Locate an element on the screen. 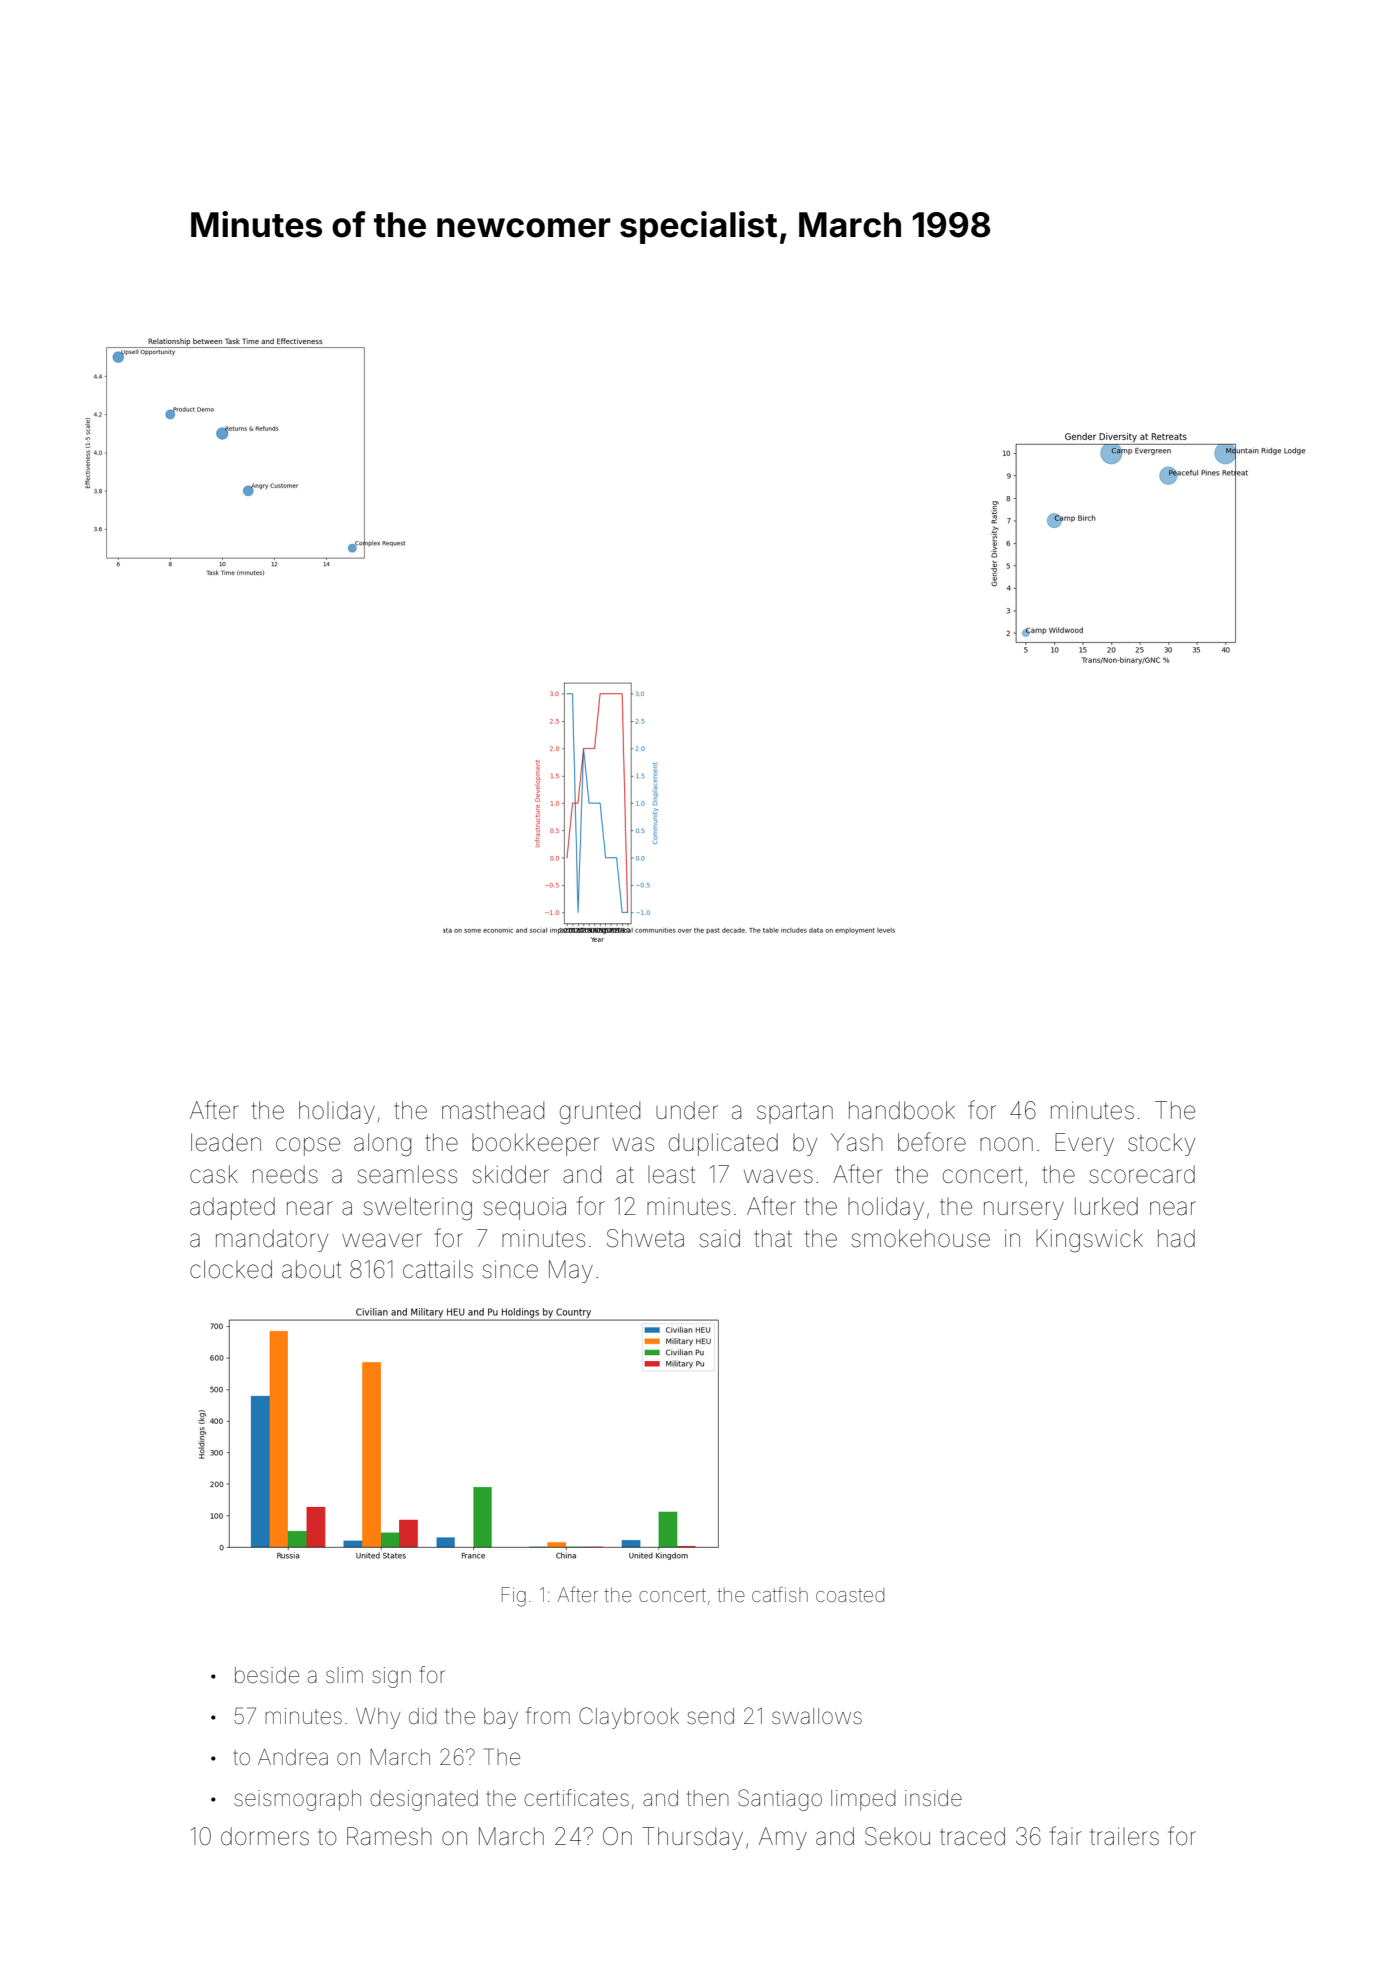 This screenshot has height=1969, width=1386. cask is located at coordinates (214, 1174).
